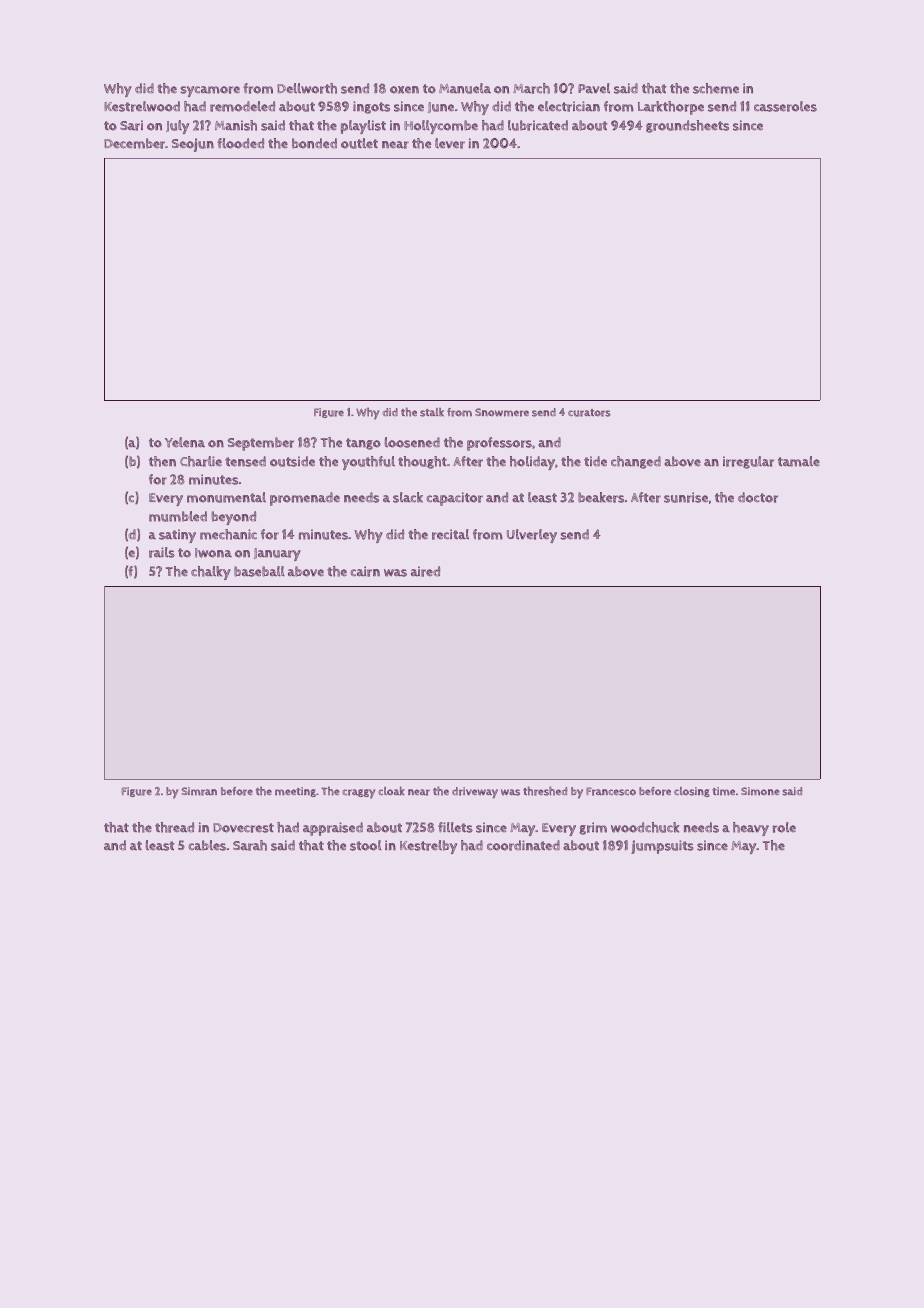  What do you see at coordinates (162, 552) in the screenshot?
I see `rails` at bounding box center [162, 552].
